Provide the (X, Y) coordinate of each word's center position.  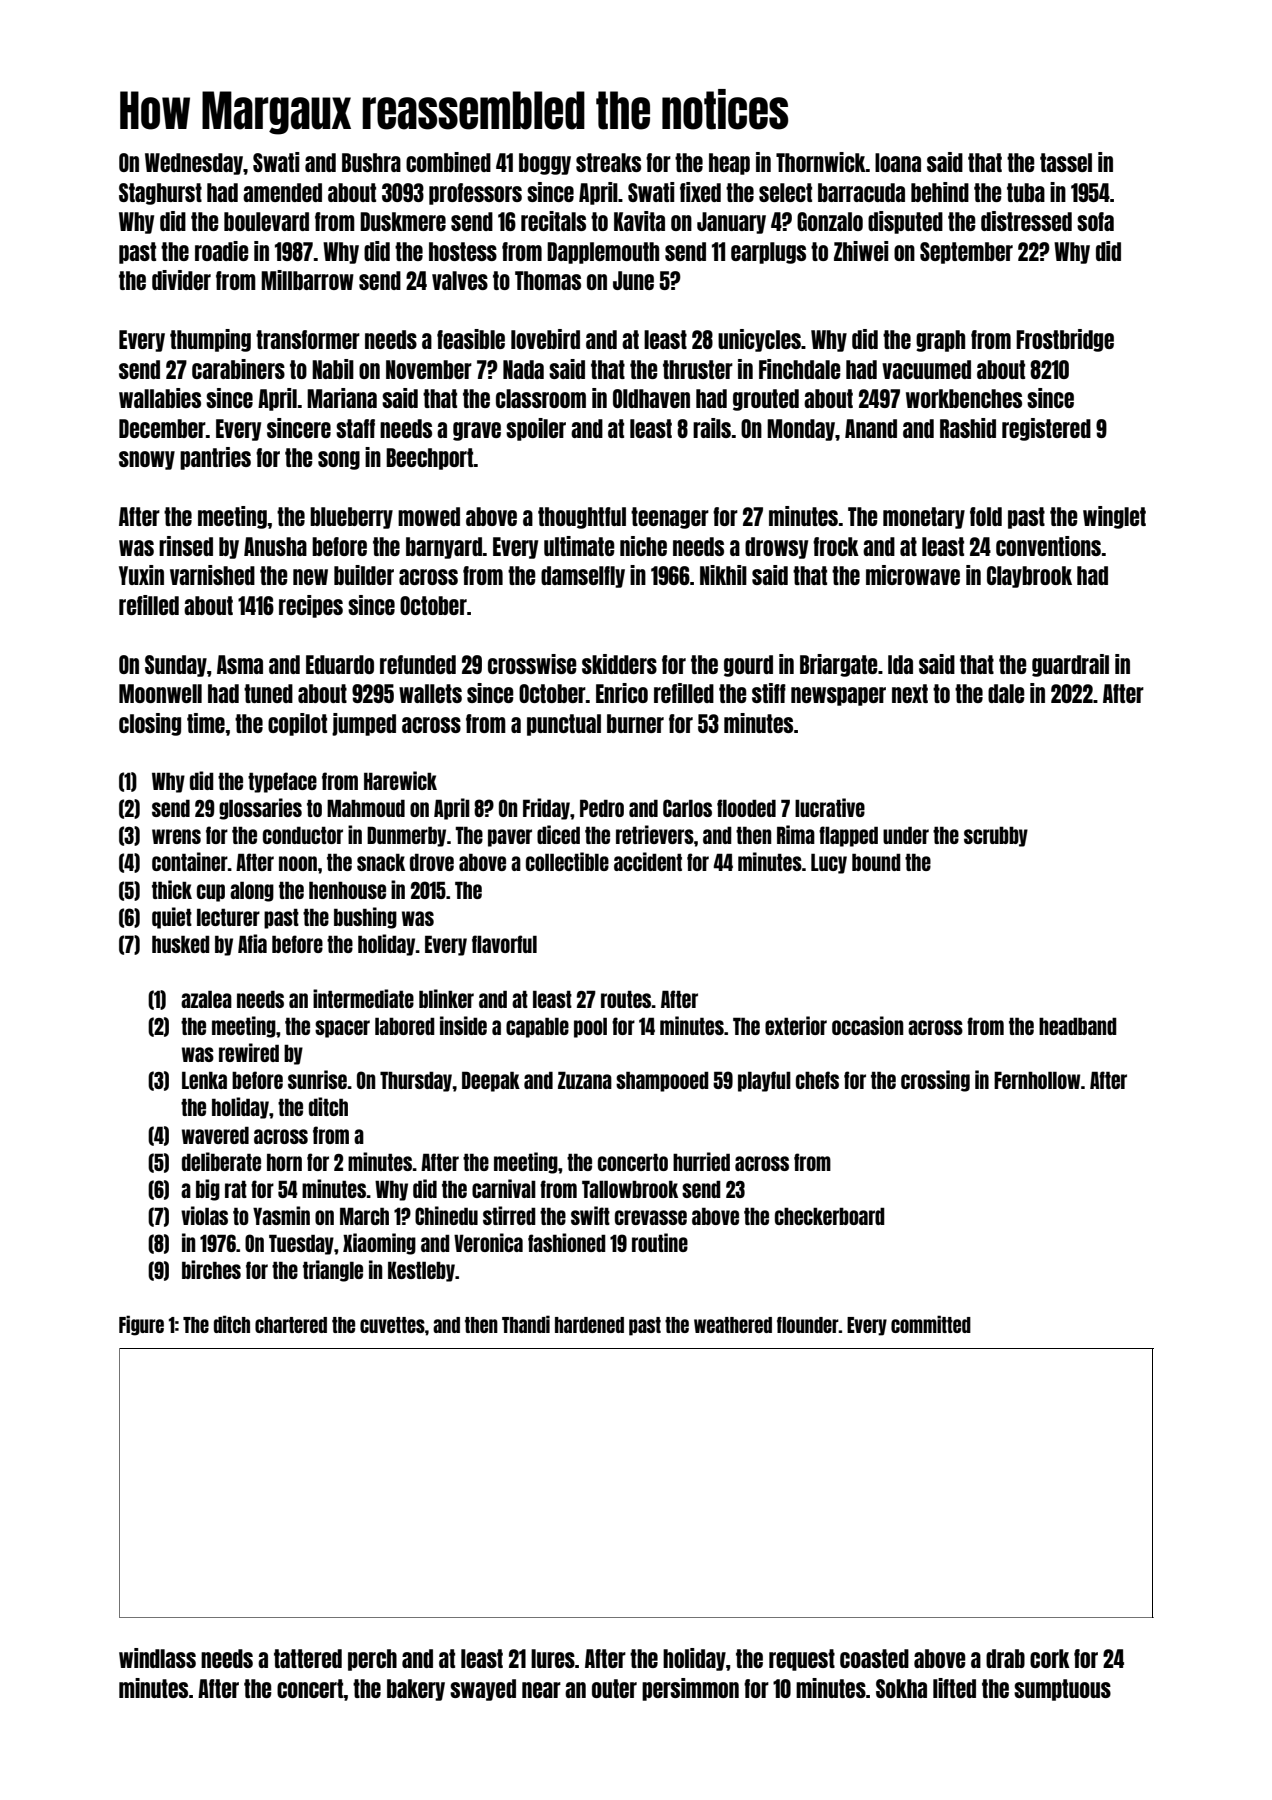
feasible (471, 339)
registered (1046, 429)
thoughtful (582, 518)
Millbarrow (307, 280)
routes (626, 999)
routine (660, 1242)
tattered (308, 1658)
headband (1078, 1026)
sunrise (317, 1079)
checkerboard (830, 1216)
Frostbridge (1065, 340)
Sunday (176, 666)
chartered (291, 1325)
